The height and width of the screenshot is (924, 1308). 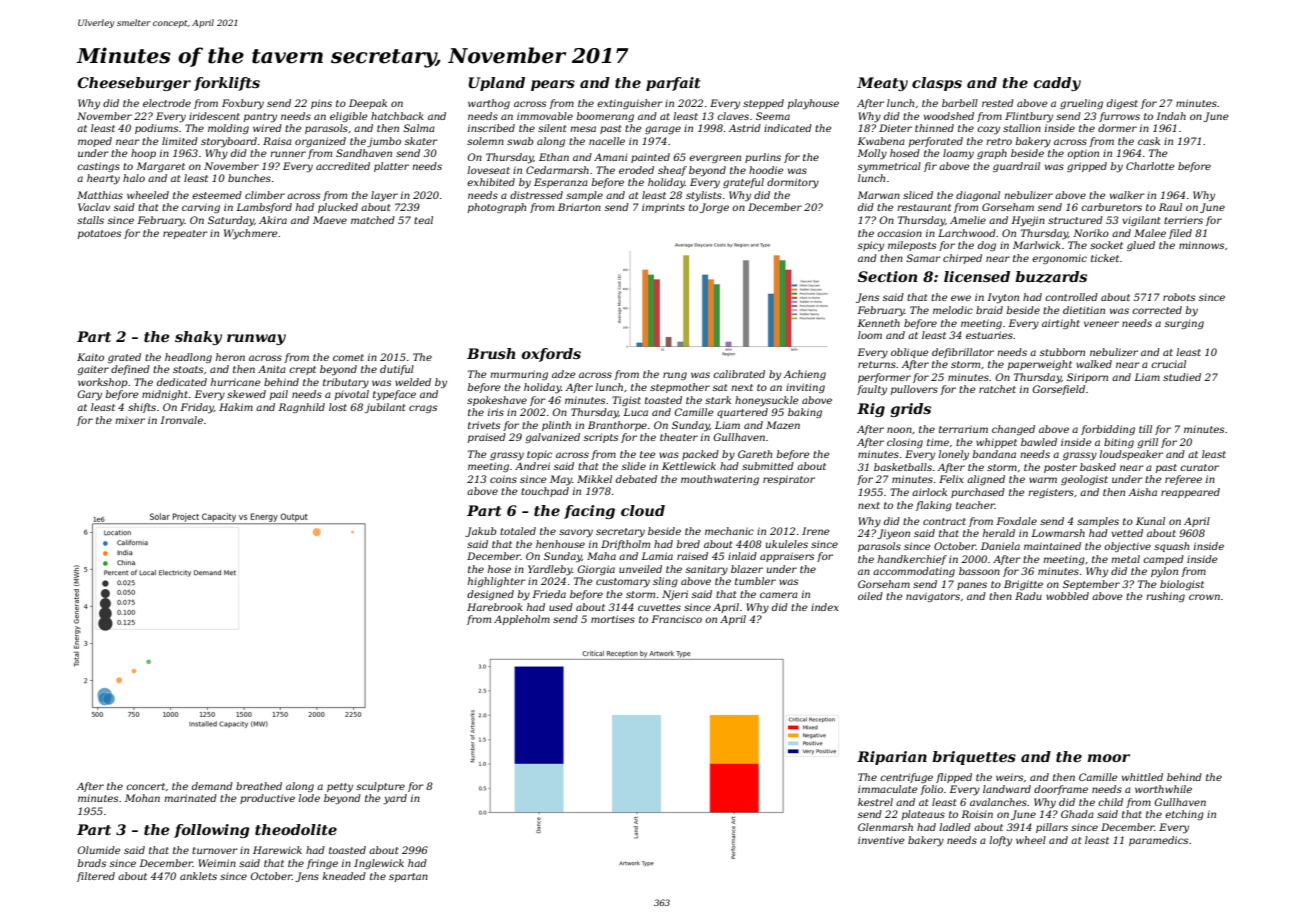 I want to click on forklifts, so click(x=227, y=84).
